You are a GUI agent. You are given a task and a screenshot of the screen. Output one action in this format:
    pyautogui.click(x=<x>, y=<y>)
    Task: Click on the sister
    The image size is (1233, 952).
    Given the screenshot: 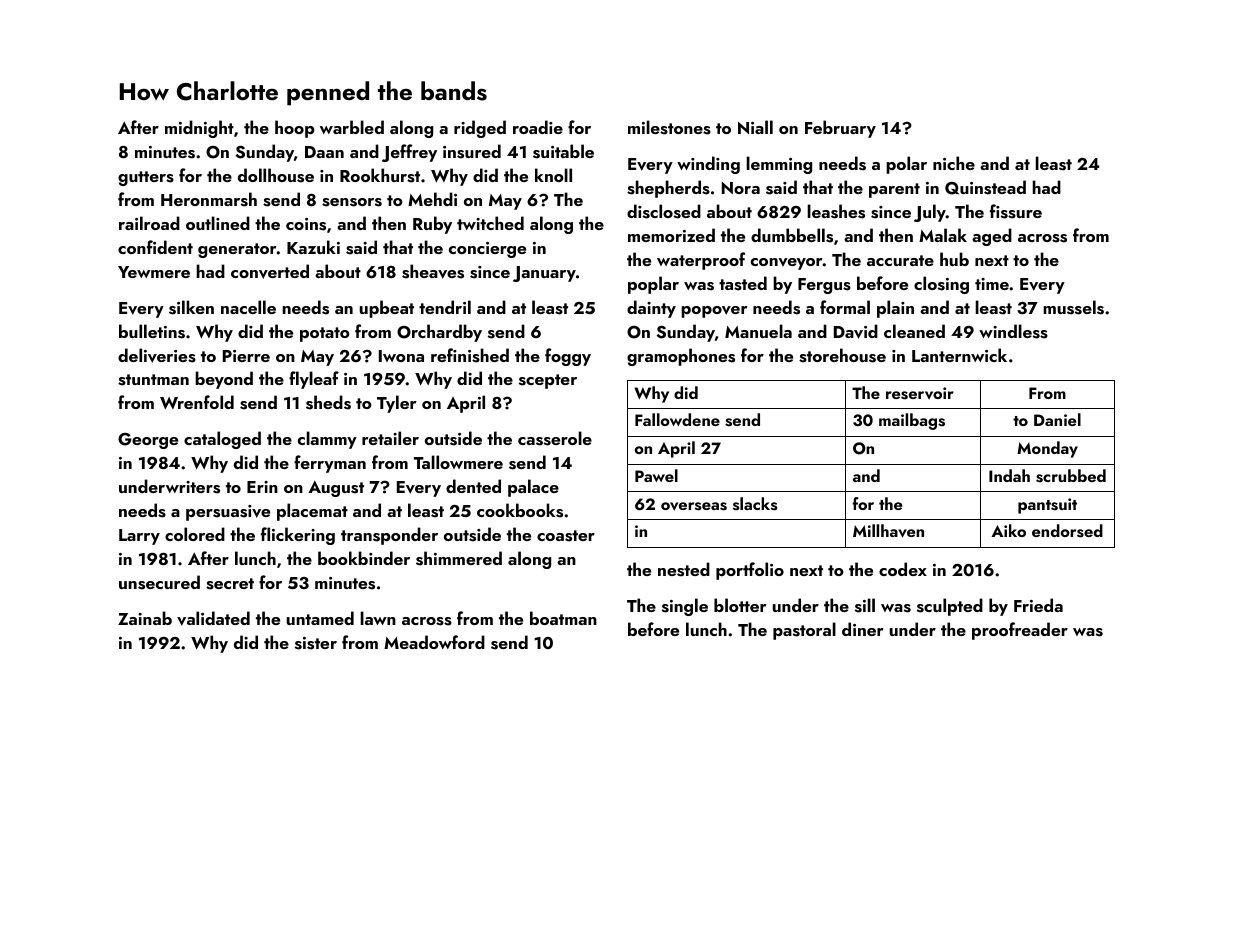 What is the action you would take?
    pyautogui.click(x=316, y=643)
